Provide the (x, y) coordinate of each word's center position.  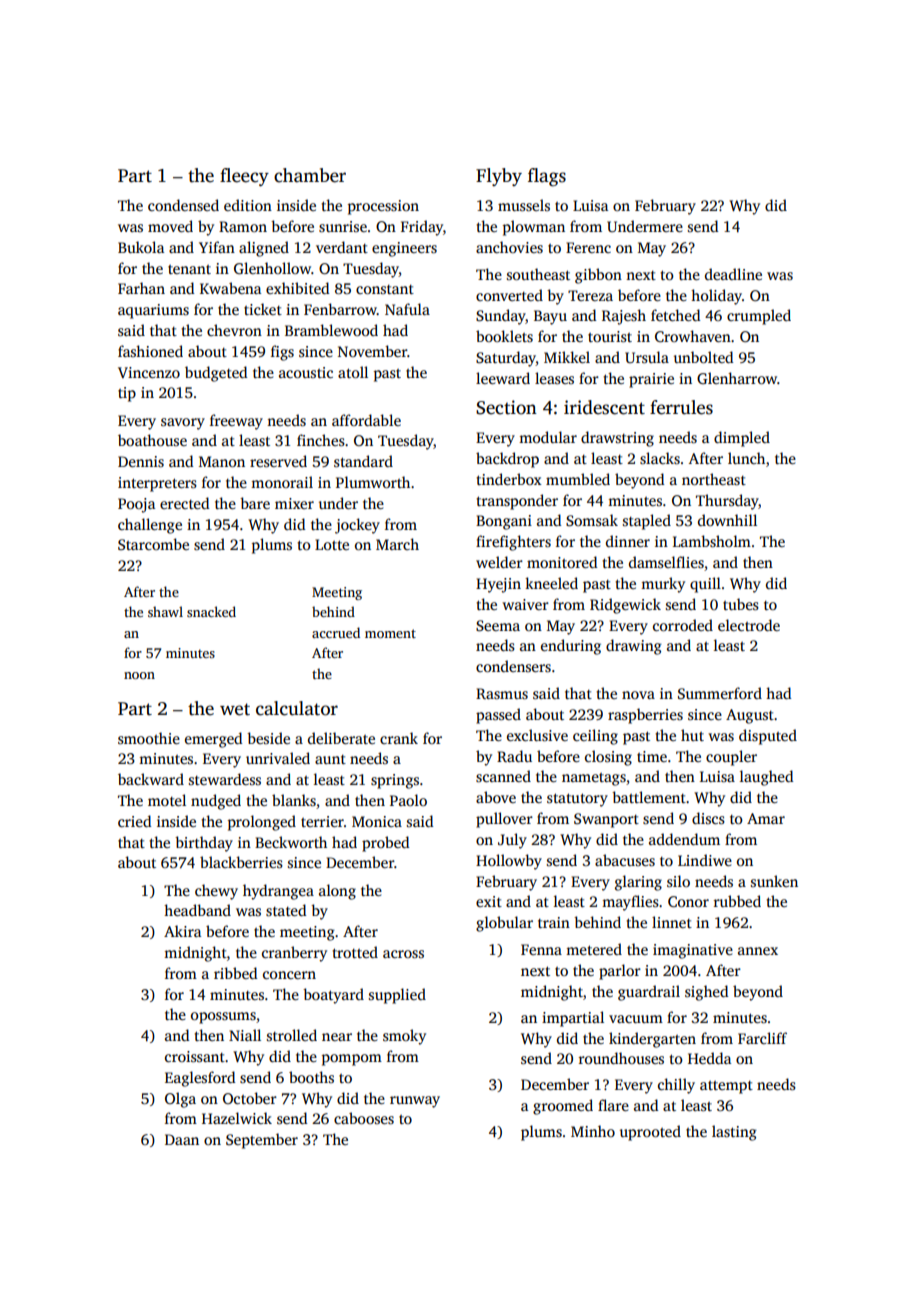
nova (638, 695)
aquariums (153, 311)
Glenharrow (737, 378)
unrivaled (278, 758)
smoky (404, 1037)
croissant (195, 1056)
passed (498, 716)
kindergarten (652, 1040)
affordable (366, 420)
